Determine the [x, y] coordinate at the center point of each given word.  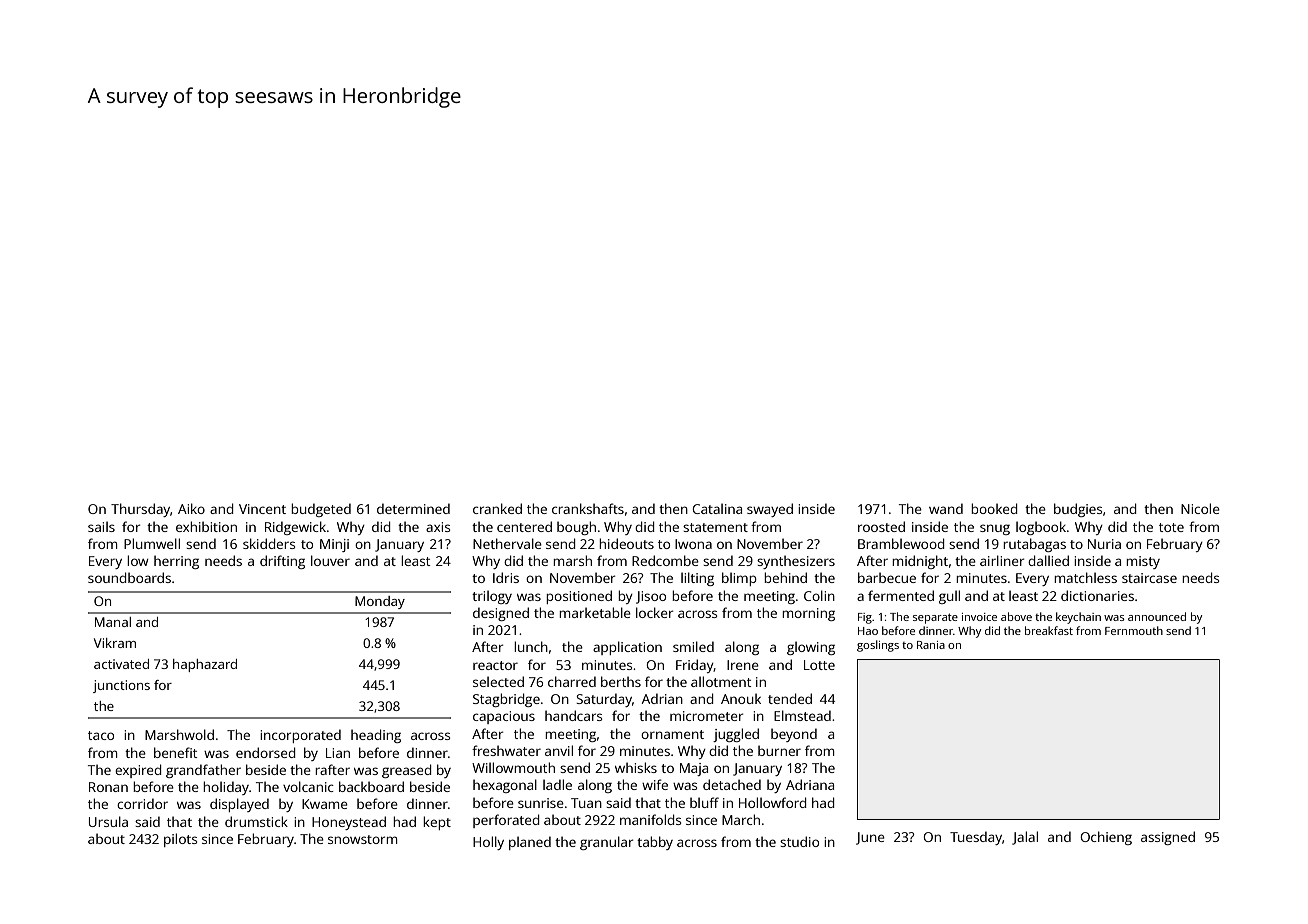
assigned [1168, 838]
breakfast [1049, 630]
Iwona [693, 544]
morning [808, 614]
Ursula [108, 821]
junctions [121, 686]
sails [101, 526]
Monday [380, 602]
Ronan [108, 787]
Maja [694, 769]
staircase [1149, 578]
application [627, 648]
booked [994, 508]
